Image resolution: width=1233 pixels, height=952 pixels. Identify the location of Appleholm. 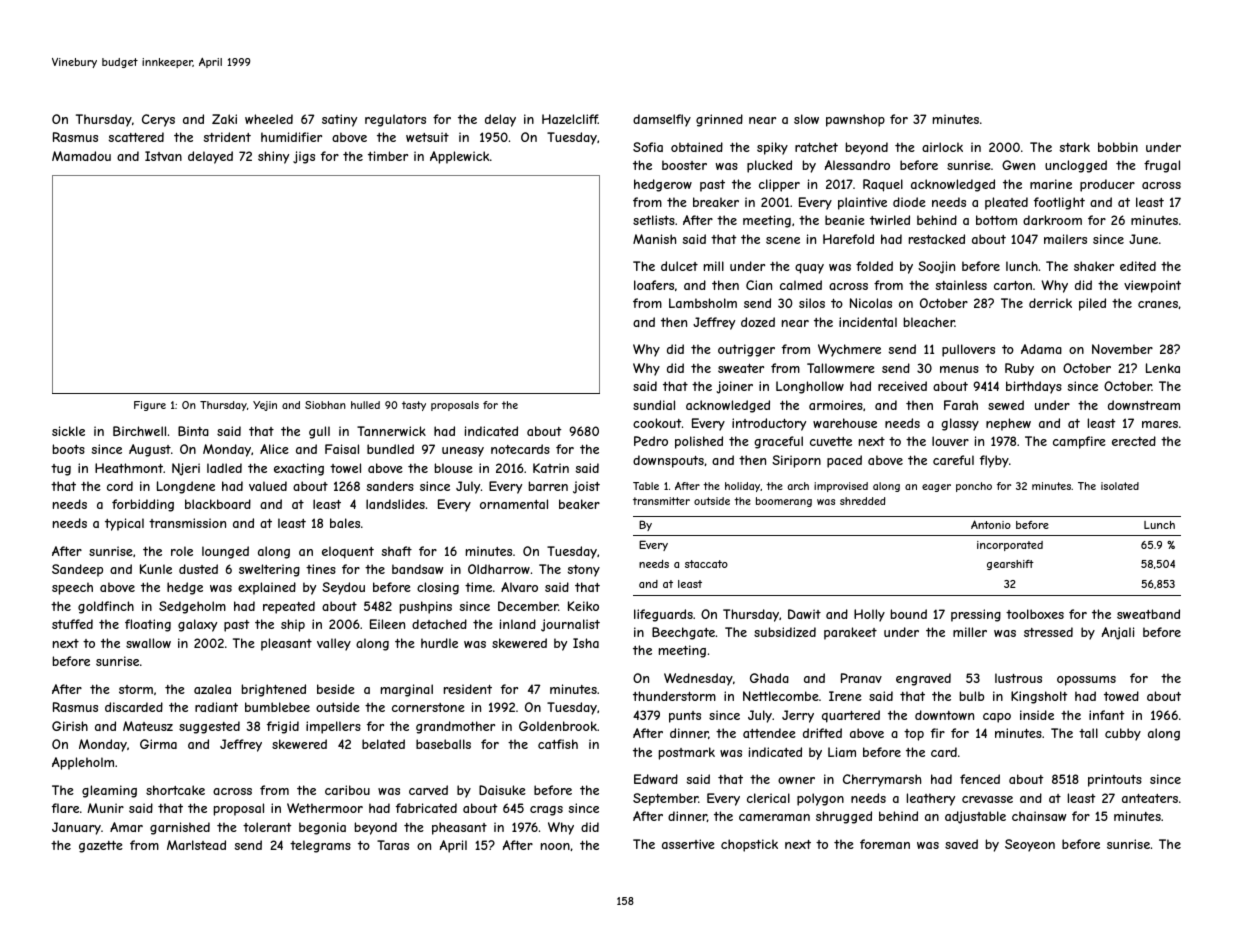
(83, 763).
